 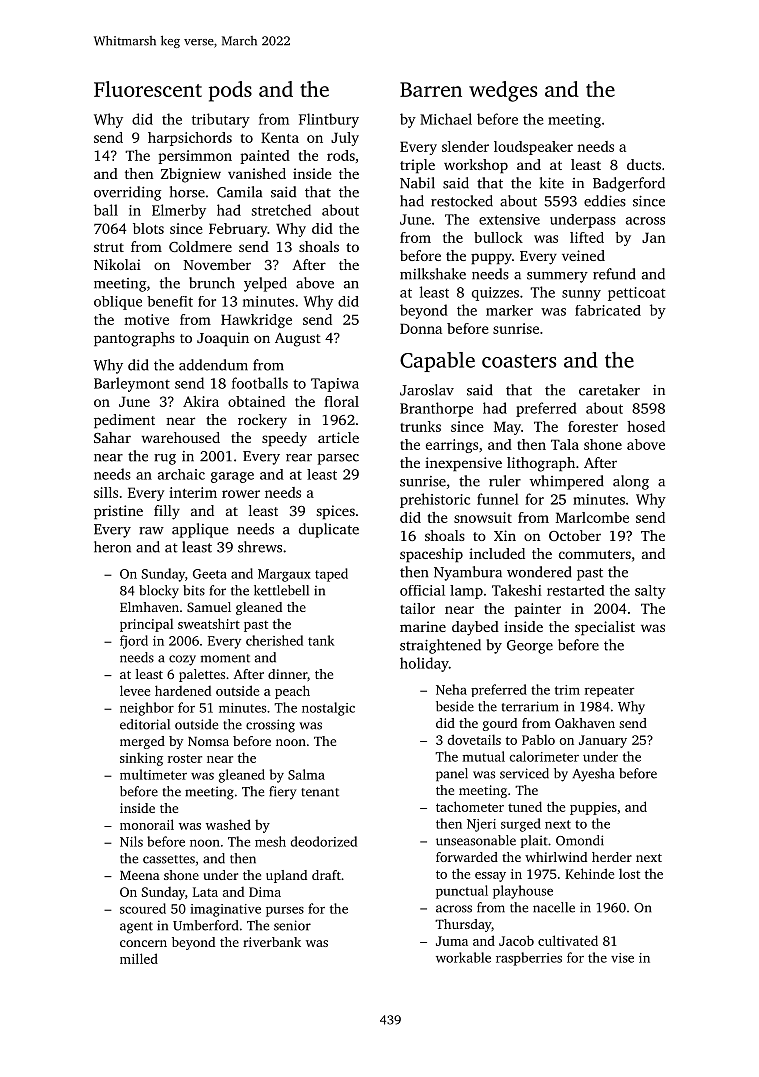 I want to click on overriding, so click(x=127, y=193).
